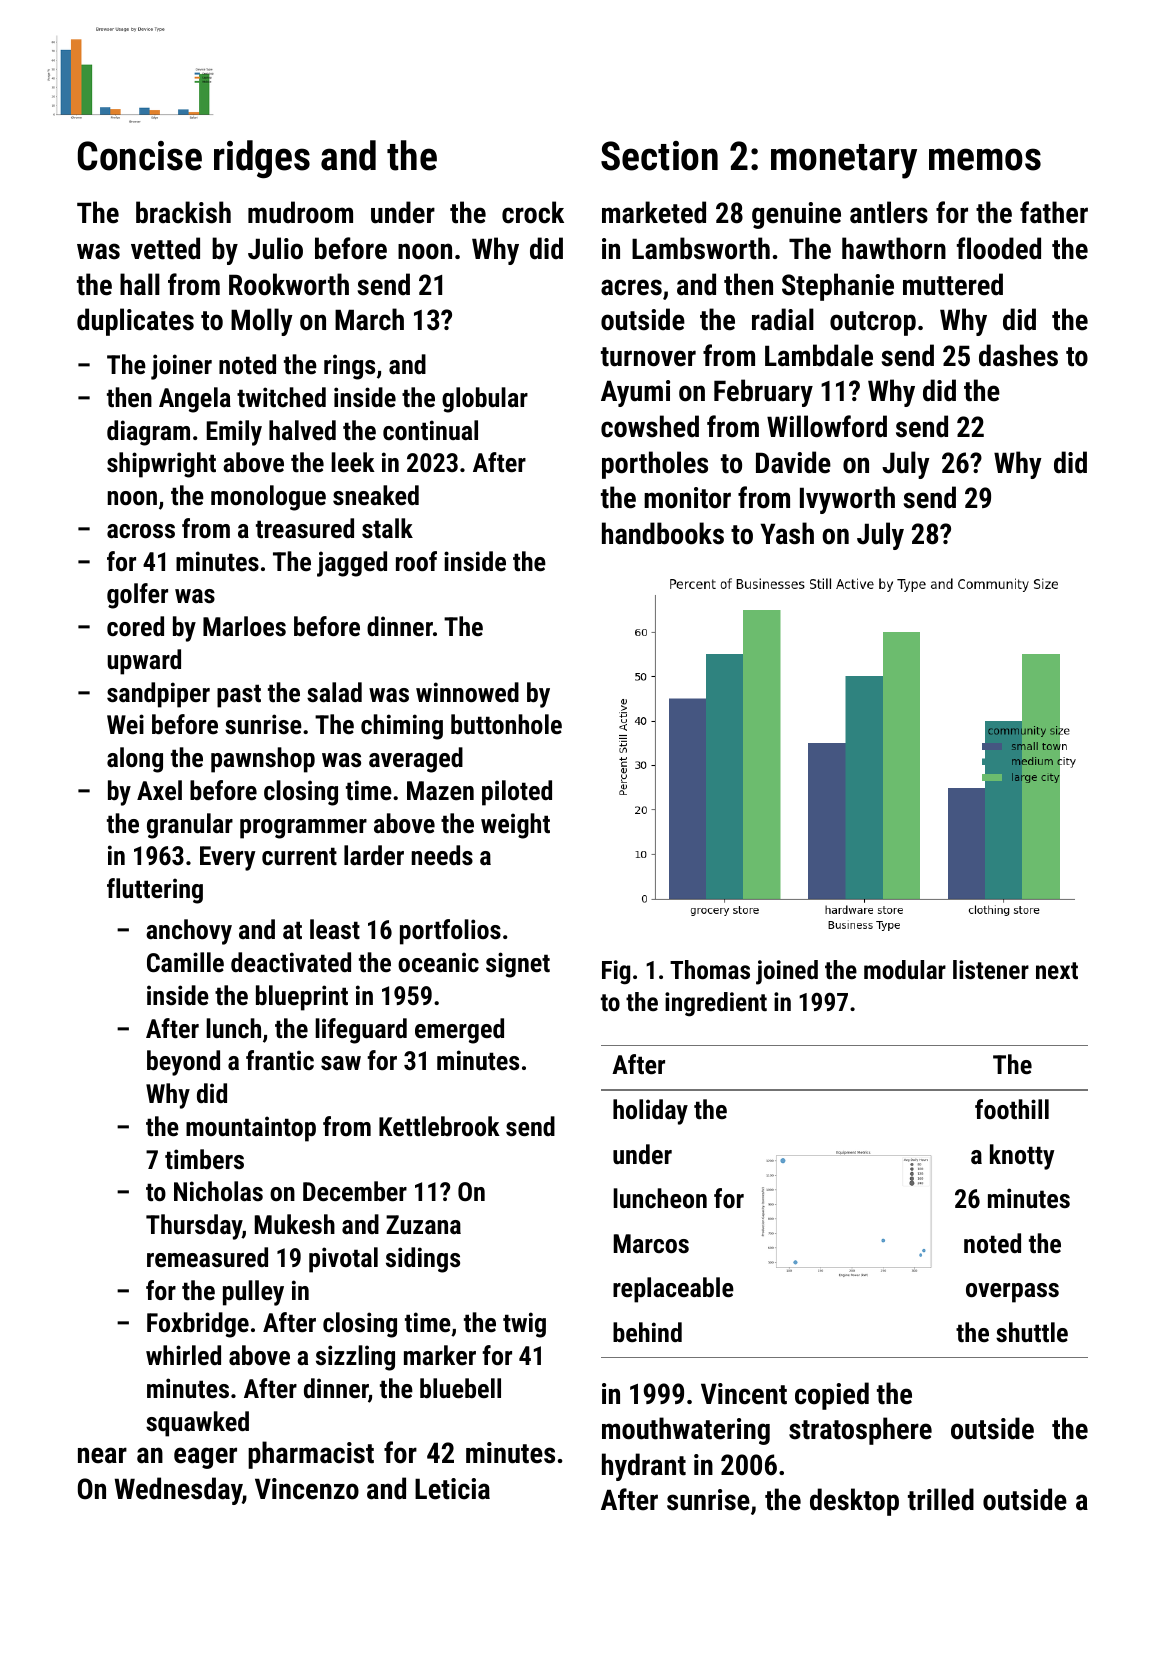  What do you see at coordinates (793, 462) in the page?
I see `Davide` at bounding box center [793, 462].
